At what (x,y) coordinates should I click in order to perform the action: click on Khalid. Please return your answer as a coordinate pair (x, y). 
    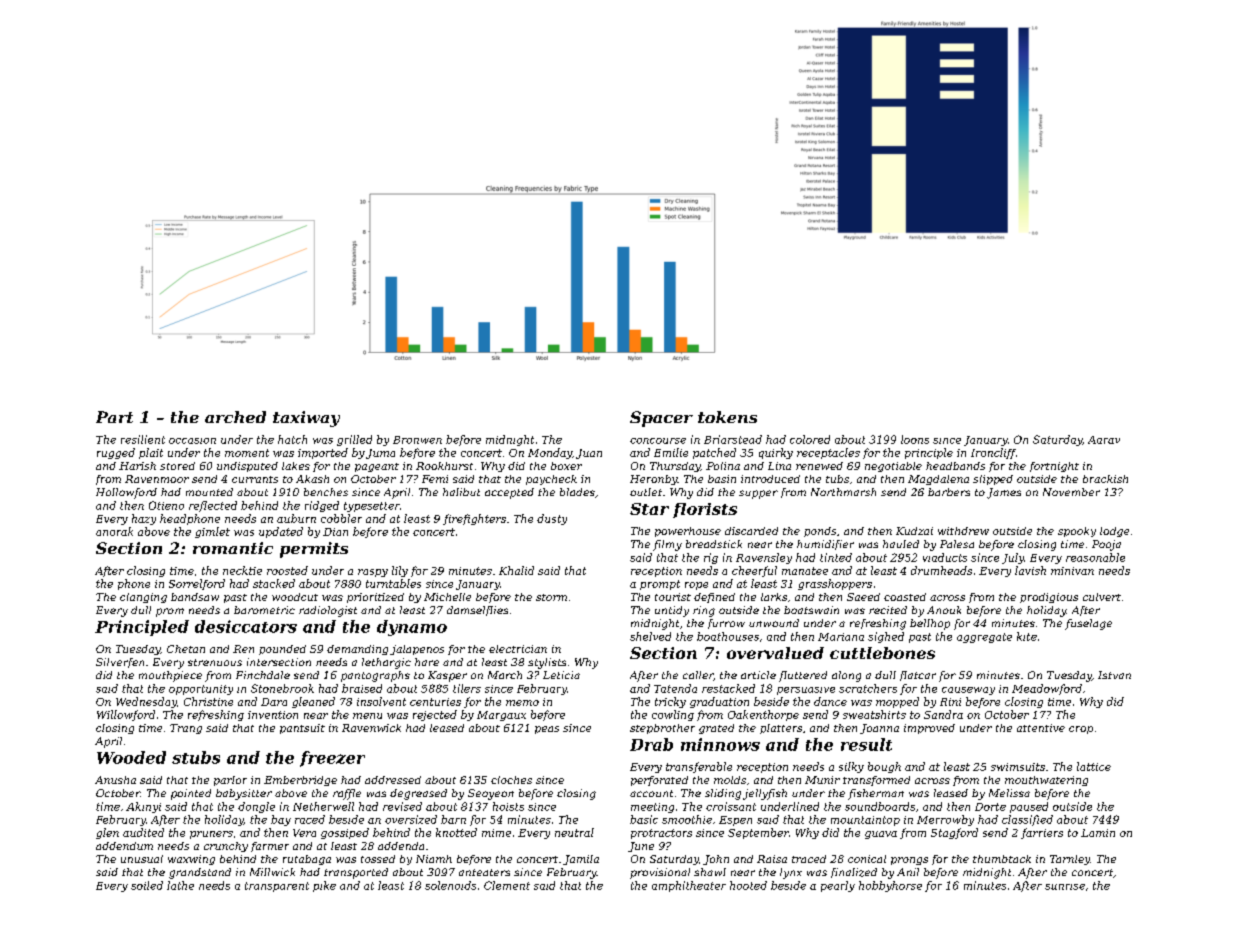
    Looking at the image, I should click on (516, 570).
